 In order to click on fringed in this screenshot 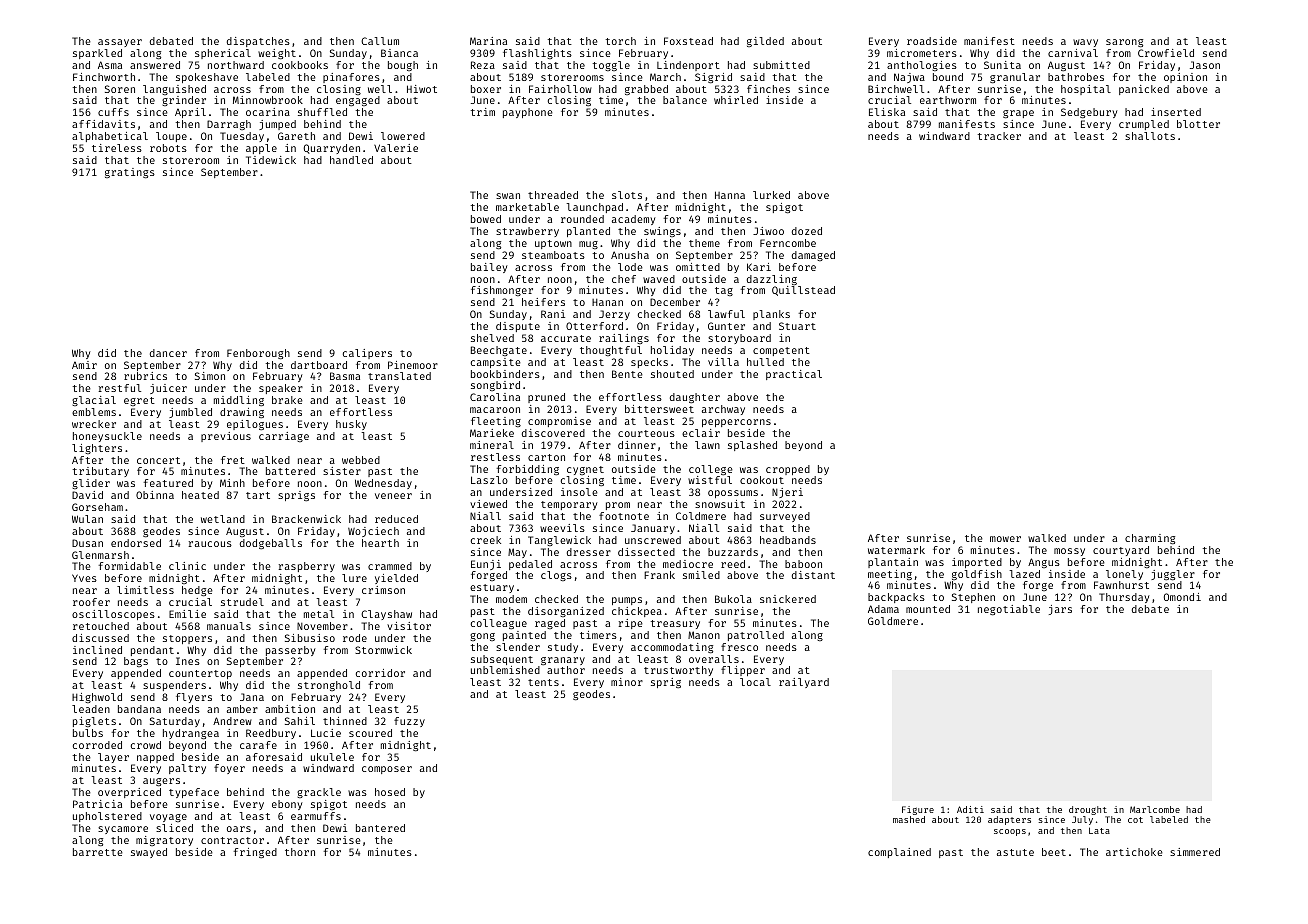, I will do `click(255, 853)`.
